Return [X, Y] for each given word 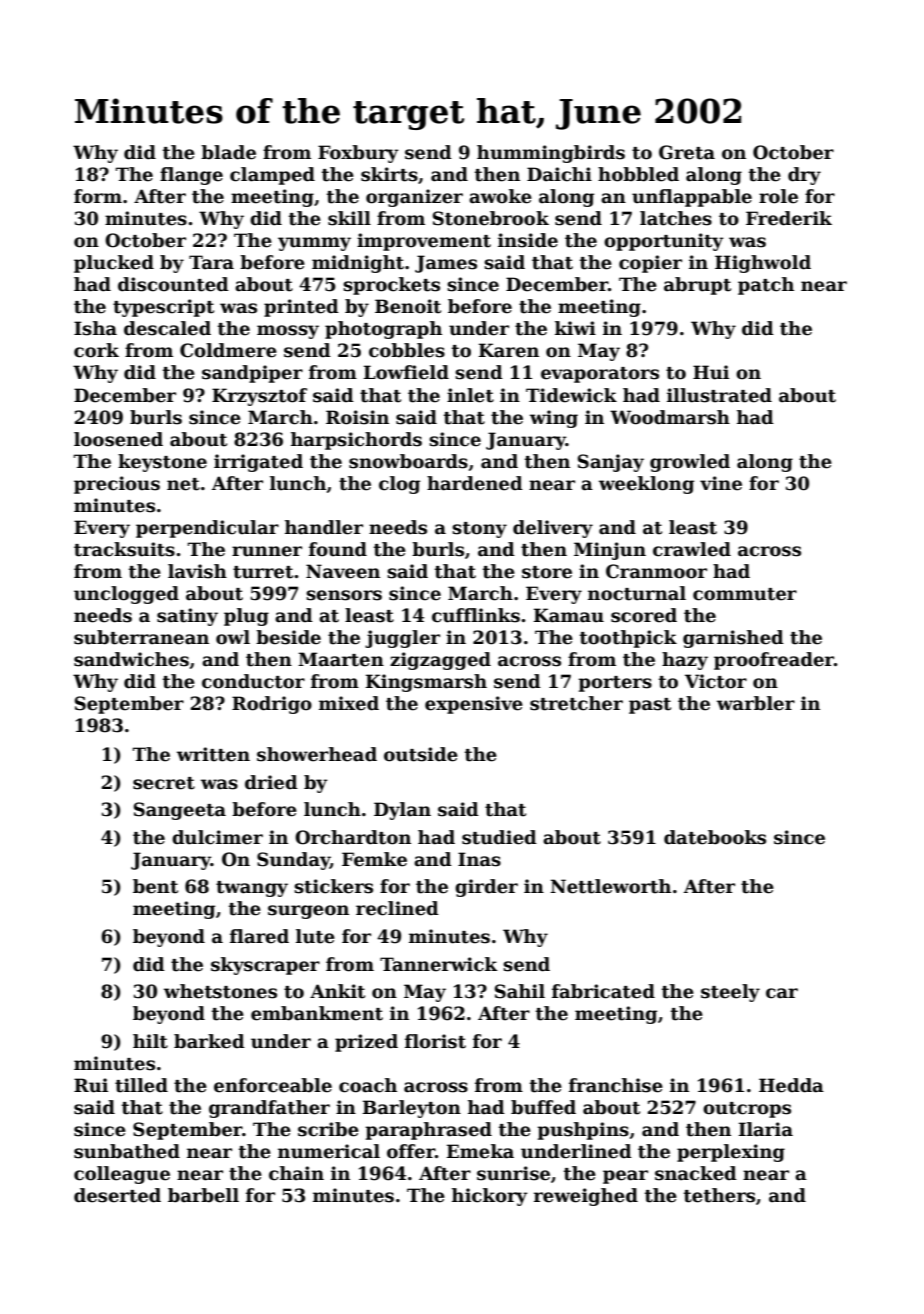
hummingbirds [551, 154]
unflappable [692, 198]
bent [155, 886]
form [98, 196]
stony [479, 530]
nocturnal [637, 593]
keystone [162, 463]
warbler [756, 703]
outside [421, 754]
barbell [203, 1195]
